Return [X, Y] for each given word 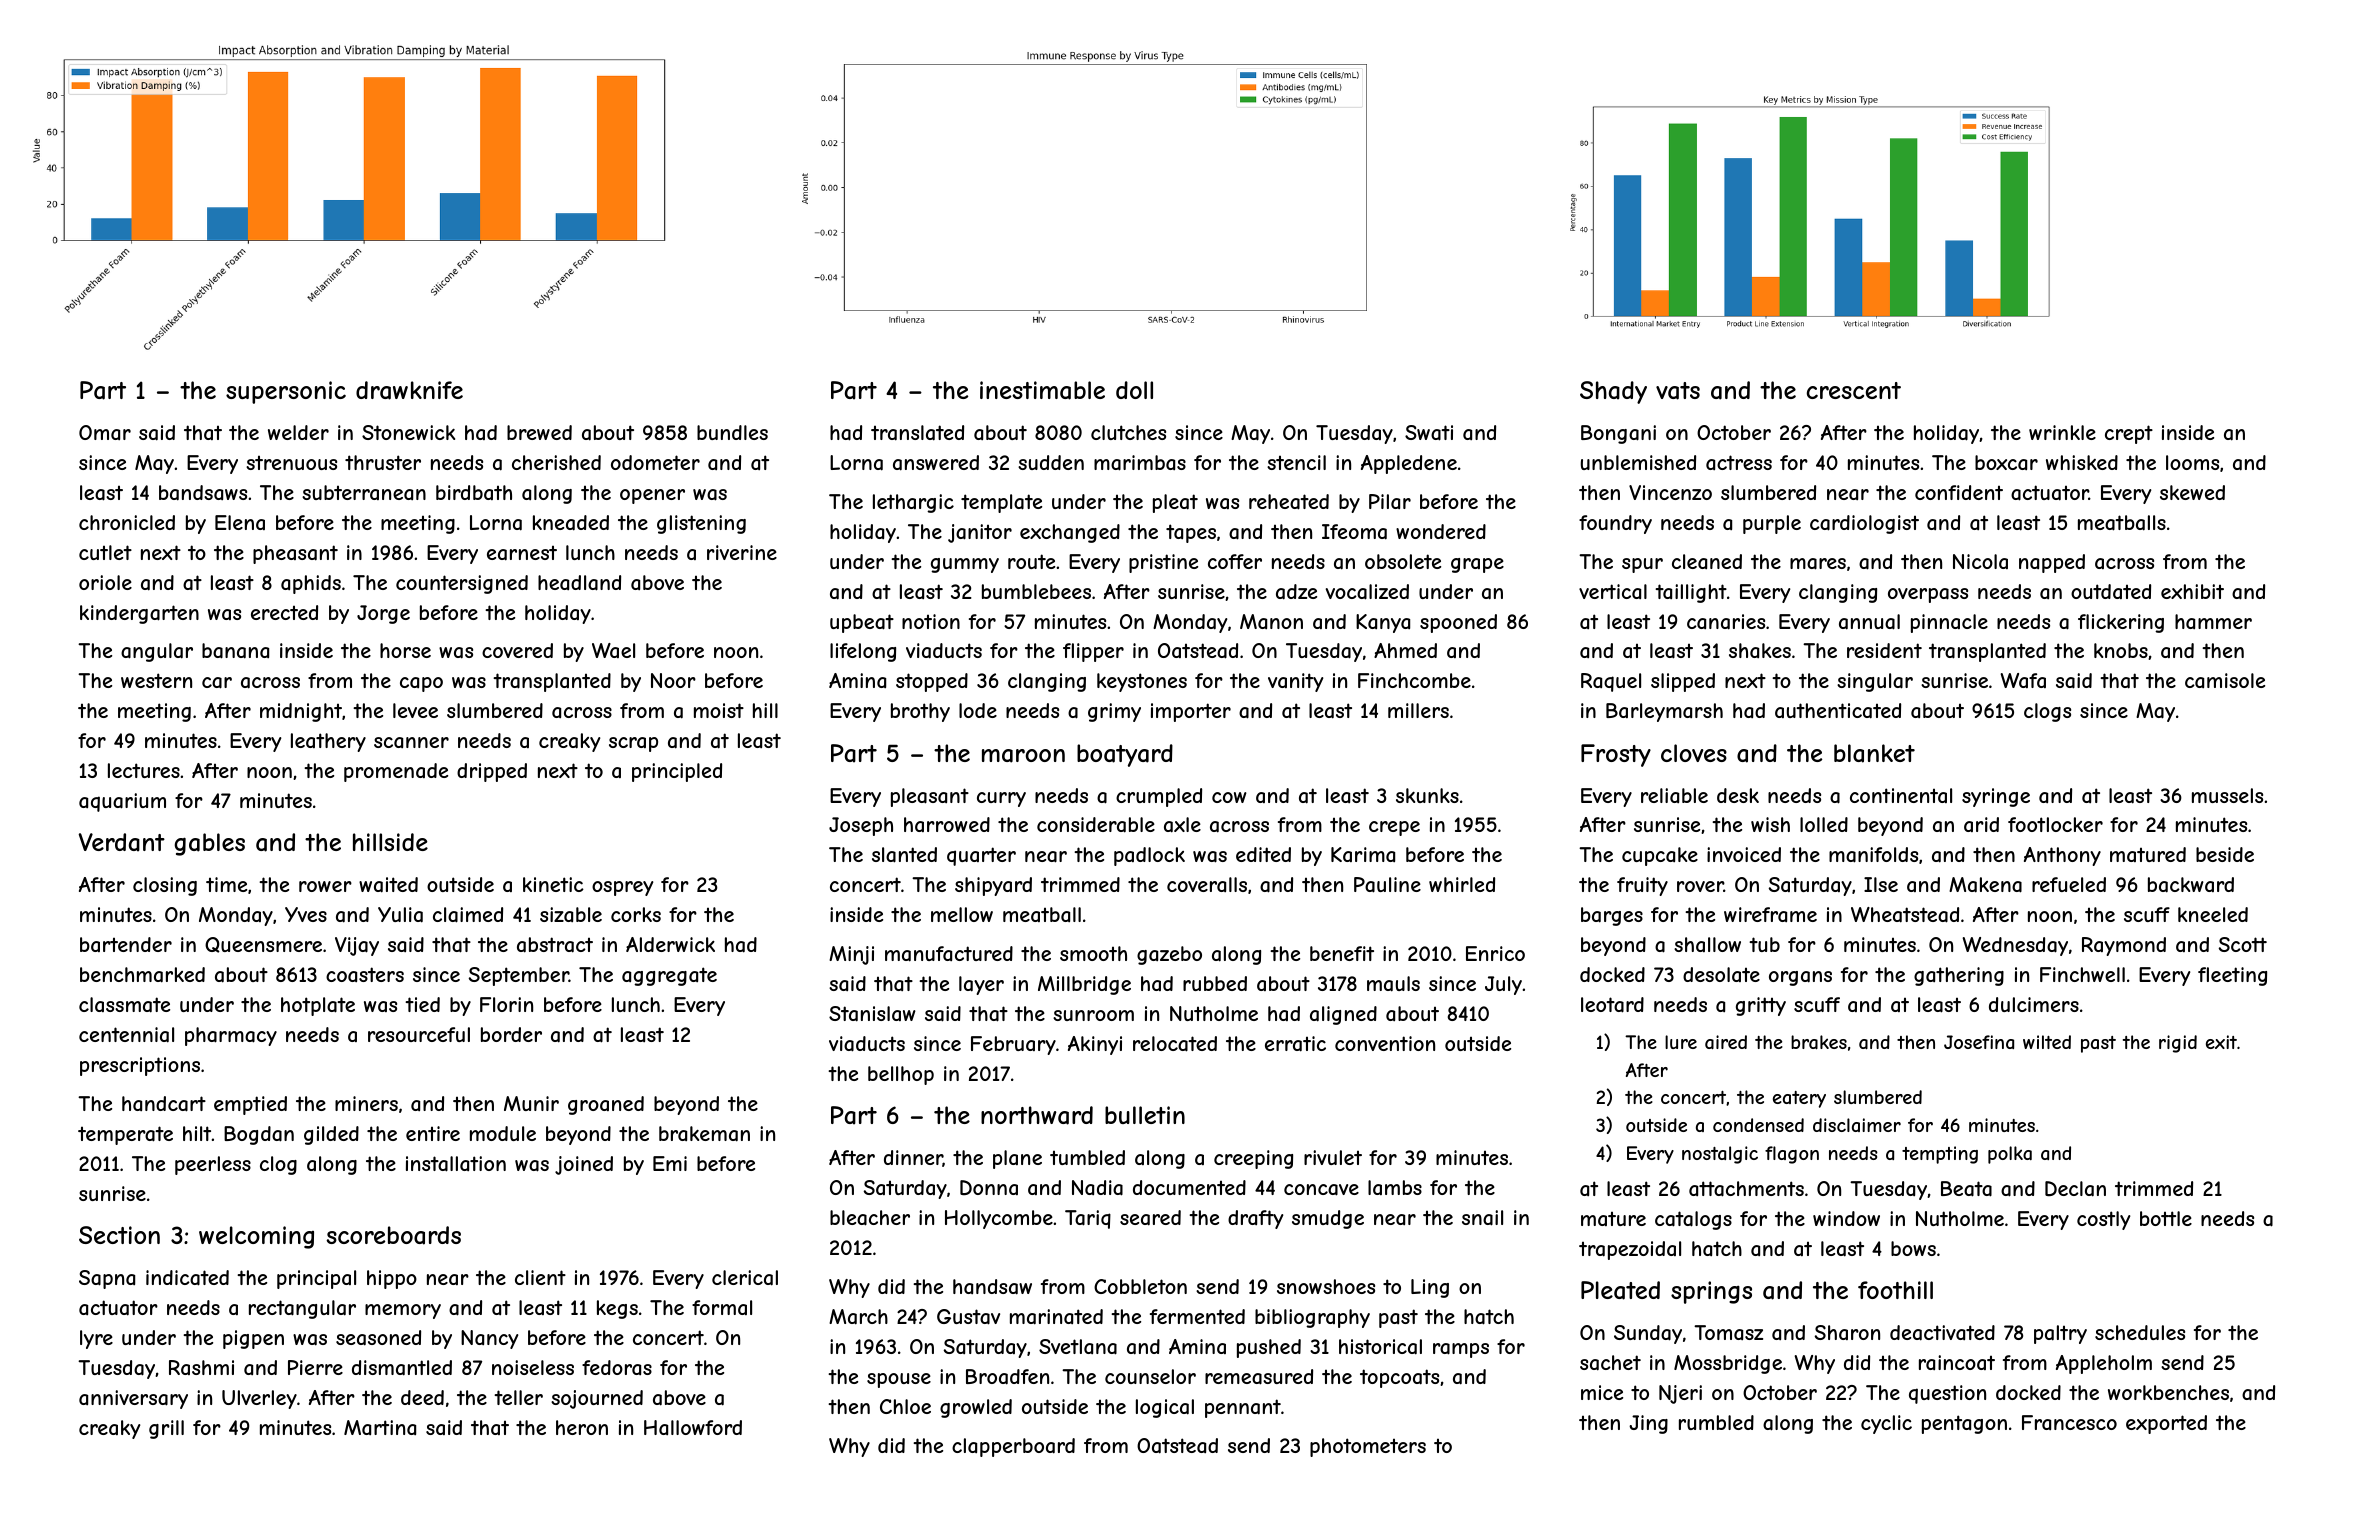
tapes [1191, 533]
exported [2166, 1424]
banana [235, 651]
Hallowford [693, 1427]
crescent [1854, 390]
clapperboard [1013, 1447]
